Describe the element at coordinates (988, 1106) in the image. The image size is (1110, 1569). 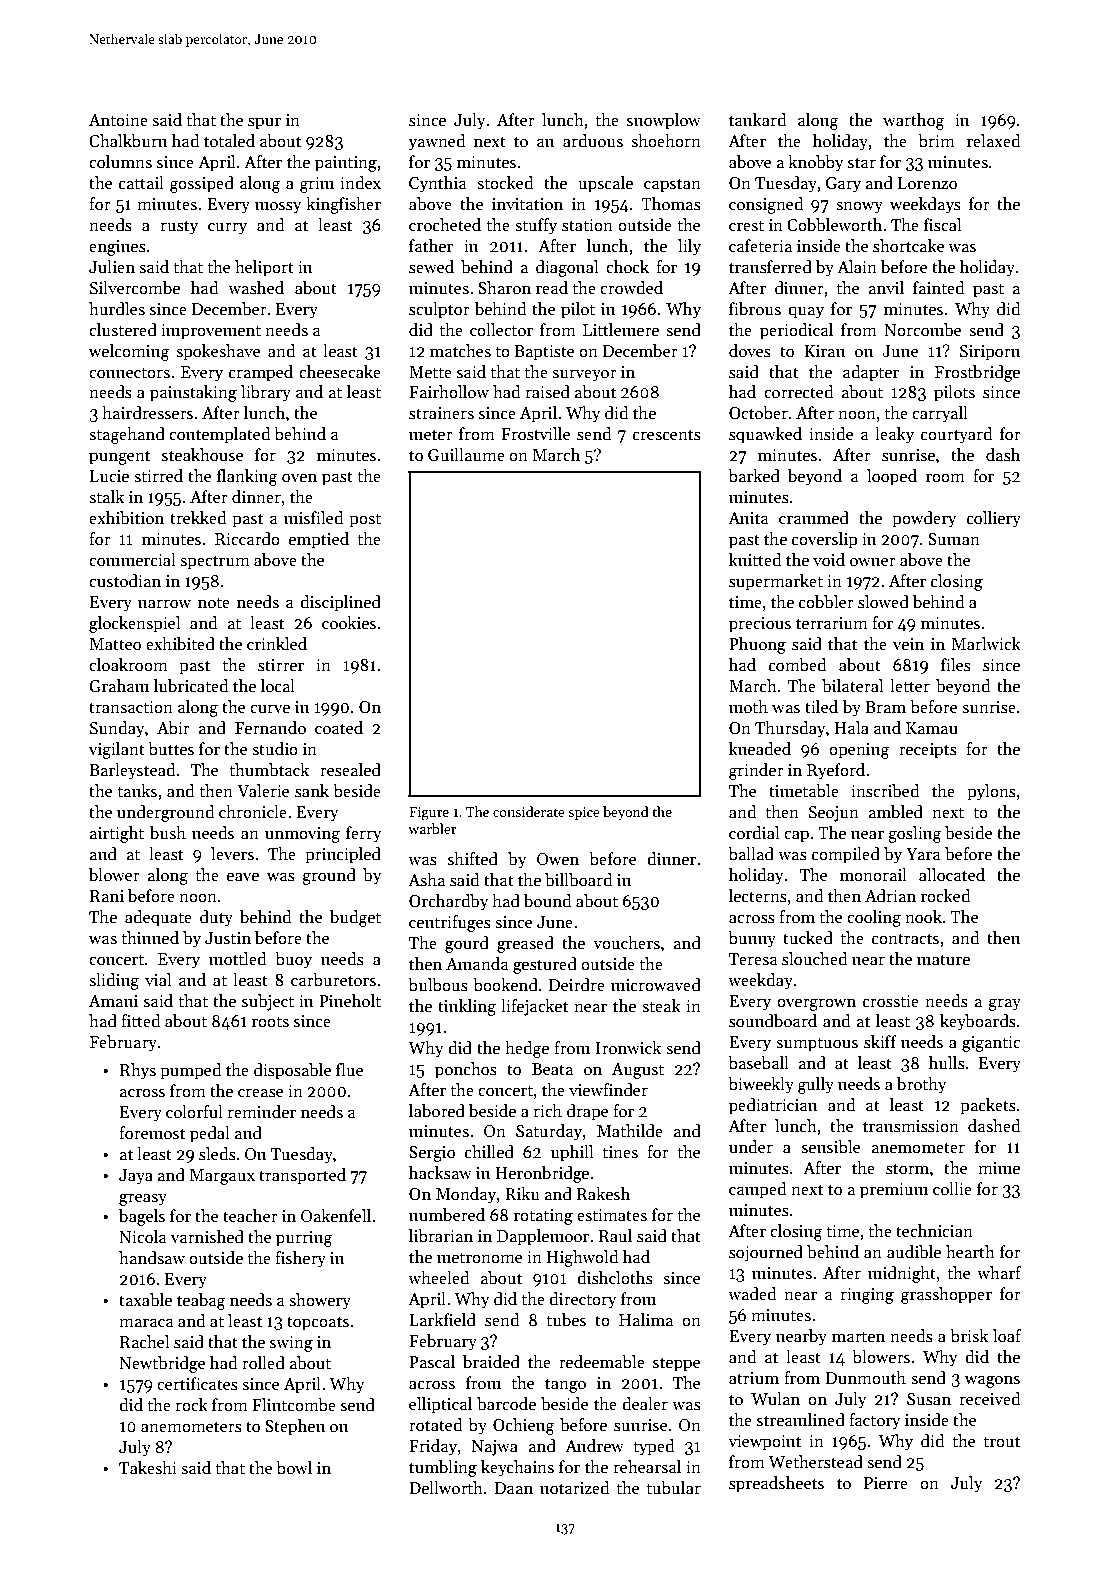
I see `packets` at that location.
